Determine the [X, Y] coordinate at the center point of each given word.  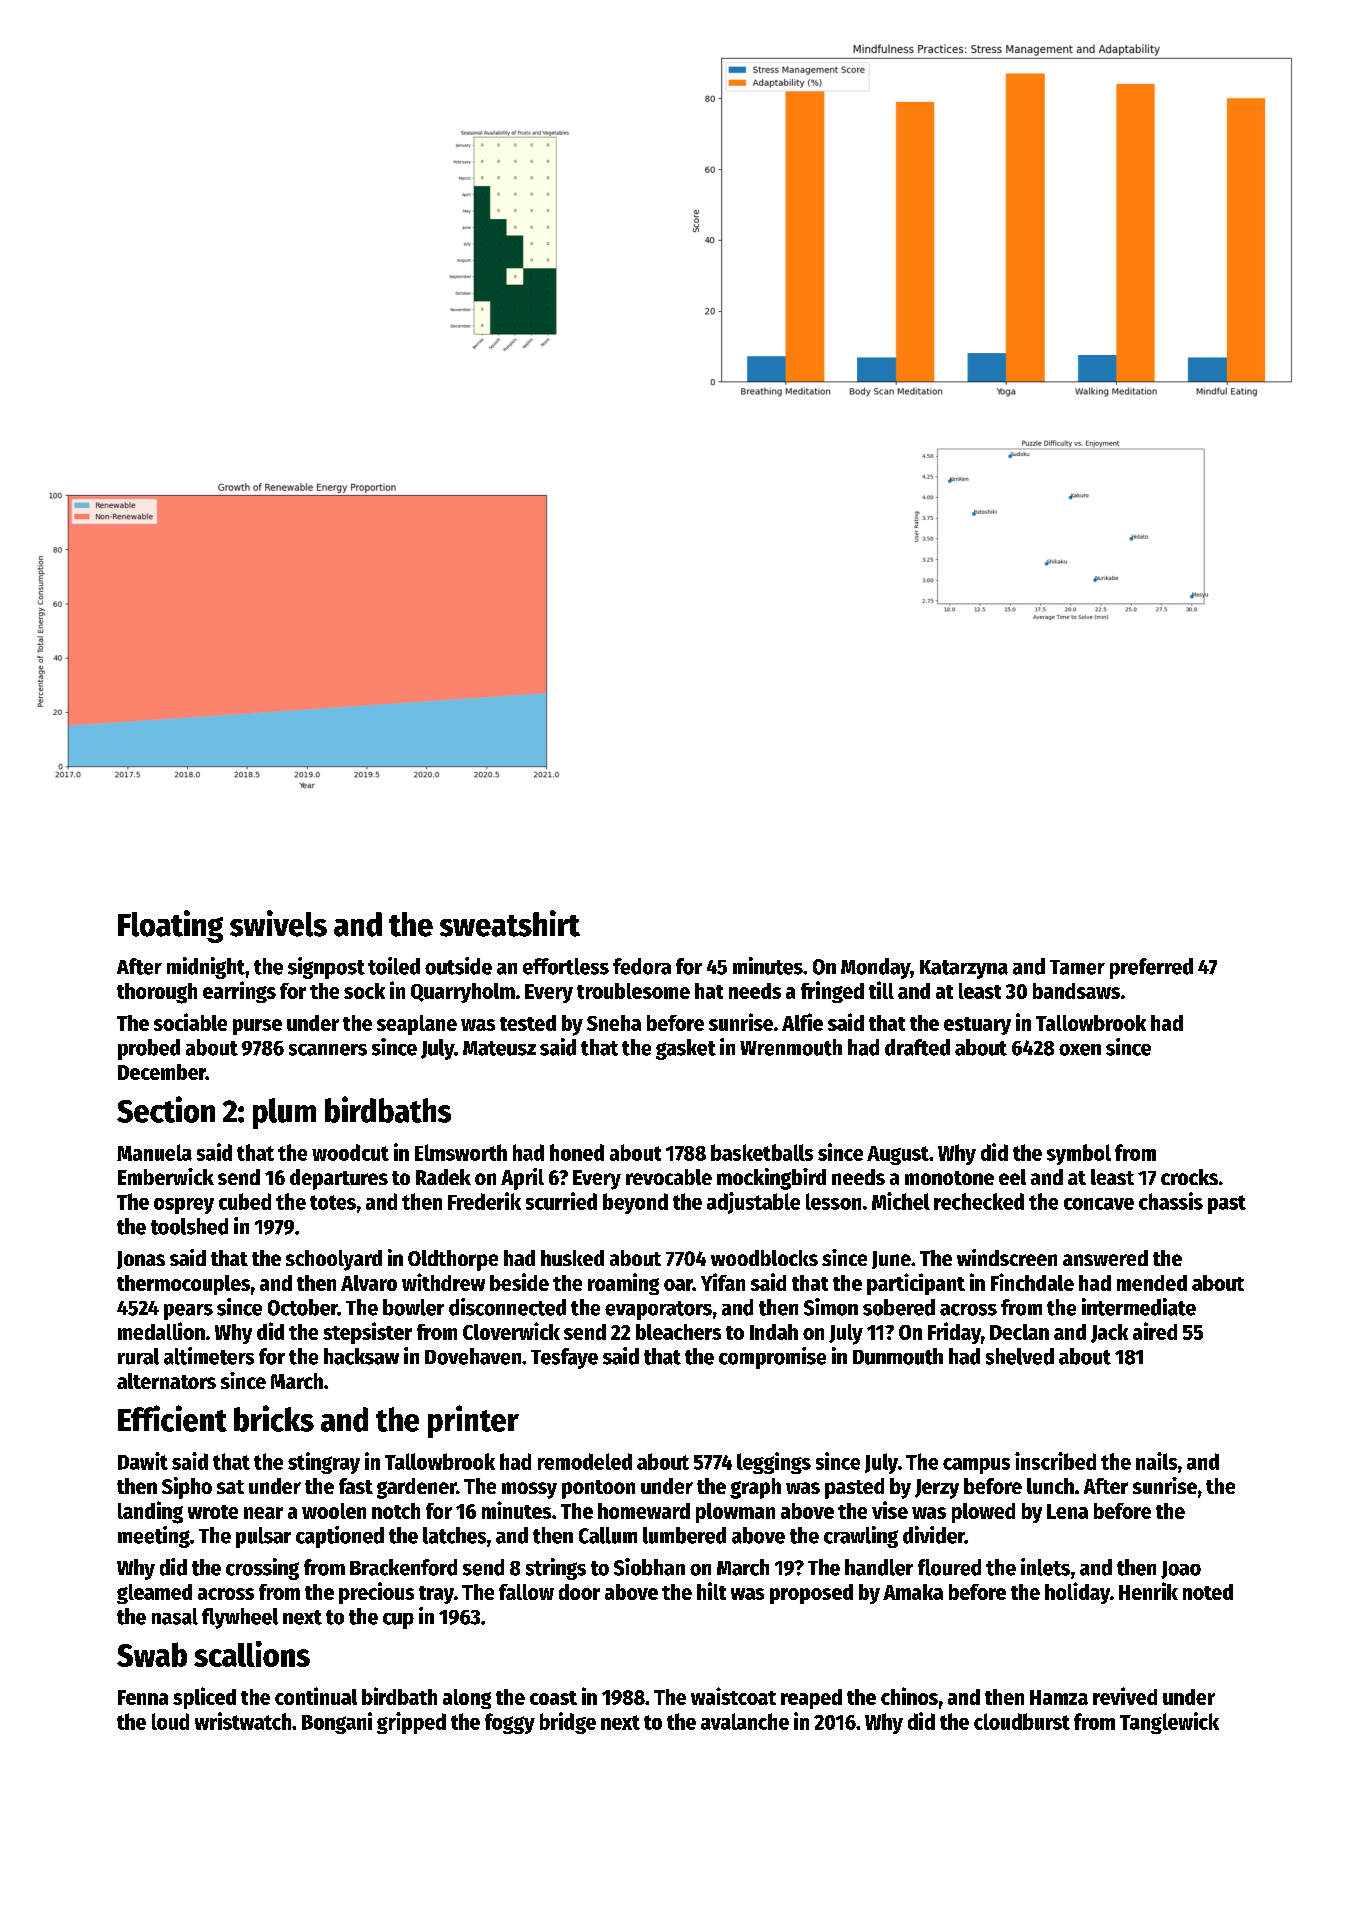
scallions [252, 1654]
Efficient [172, 1418]
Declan [1019, 1332]
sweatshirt [510, 923]
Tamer [1077, 967]
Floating [170, 926]
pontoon [598, 1489]
